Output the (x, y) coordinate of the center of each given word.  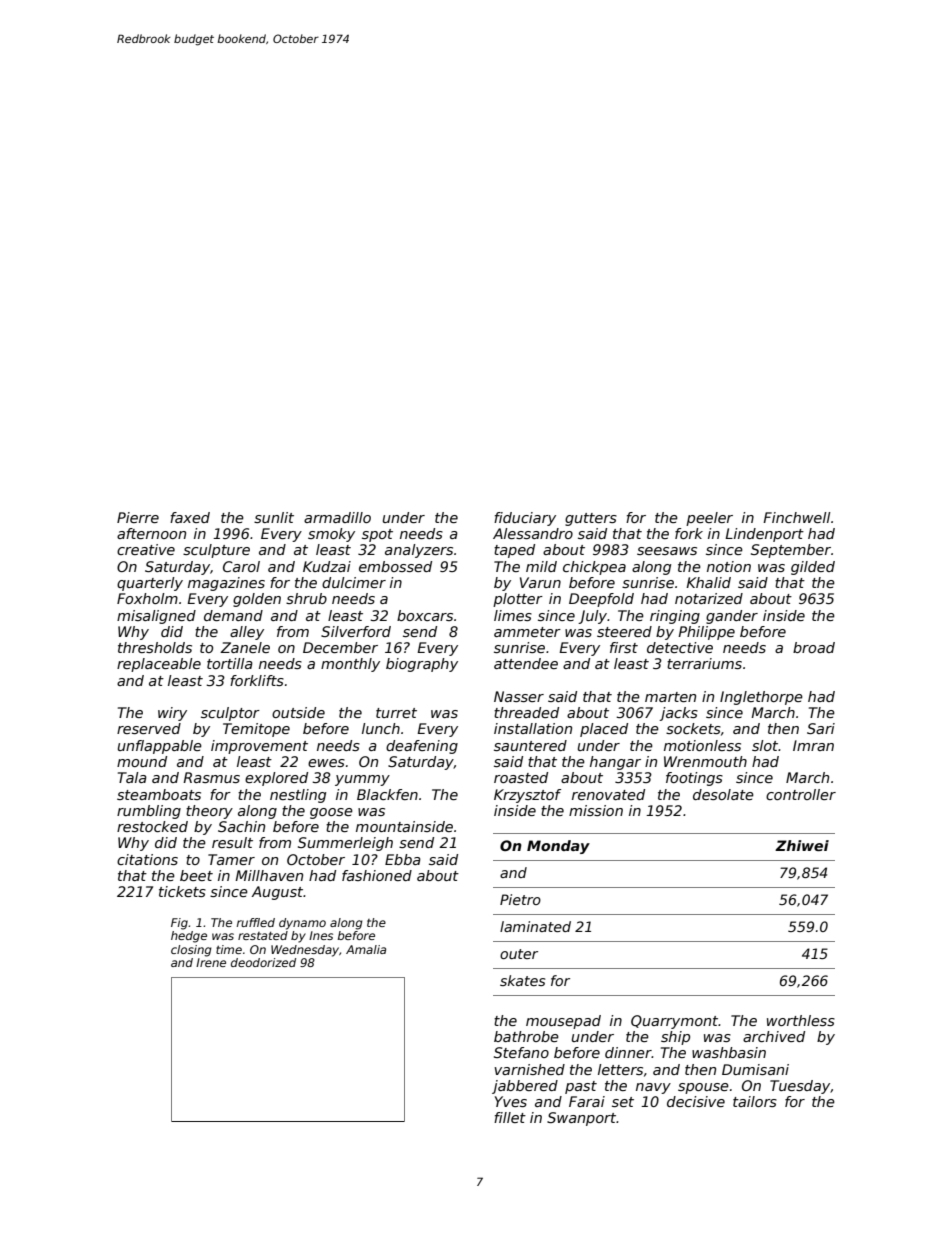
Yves (511, 1101)
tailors (755, 1101)
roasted (521, 777)
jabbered (525, 1087)
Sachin (241, 826)
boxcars (425, 615)
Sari (821, 728)
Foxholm (147, 598)
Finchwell (797, 517)
